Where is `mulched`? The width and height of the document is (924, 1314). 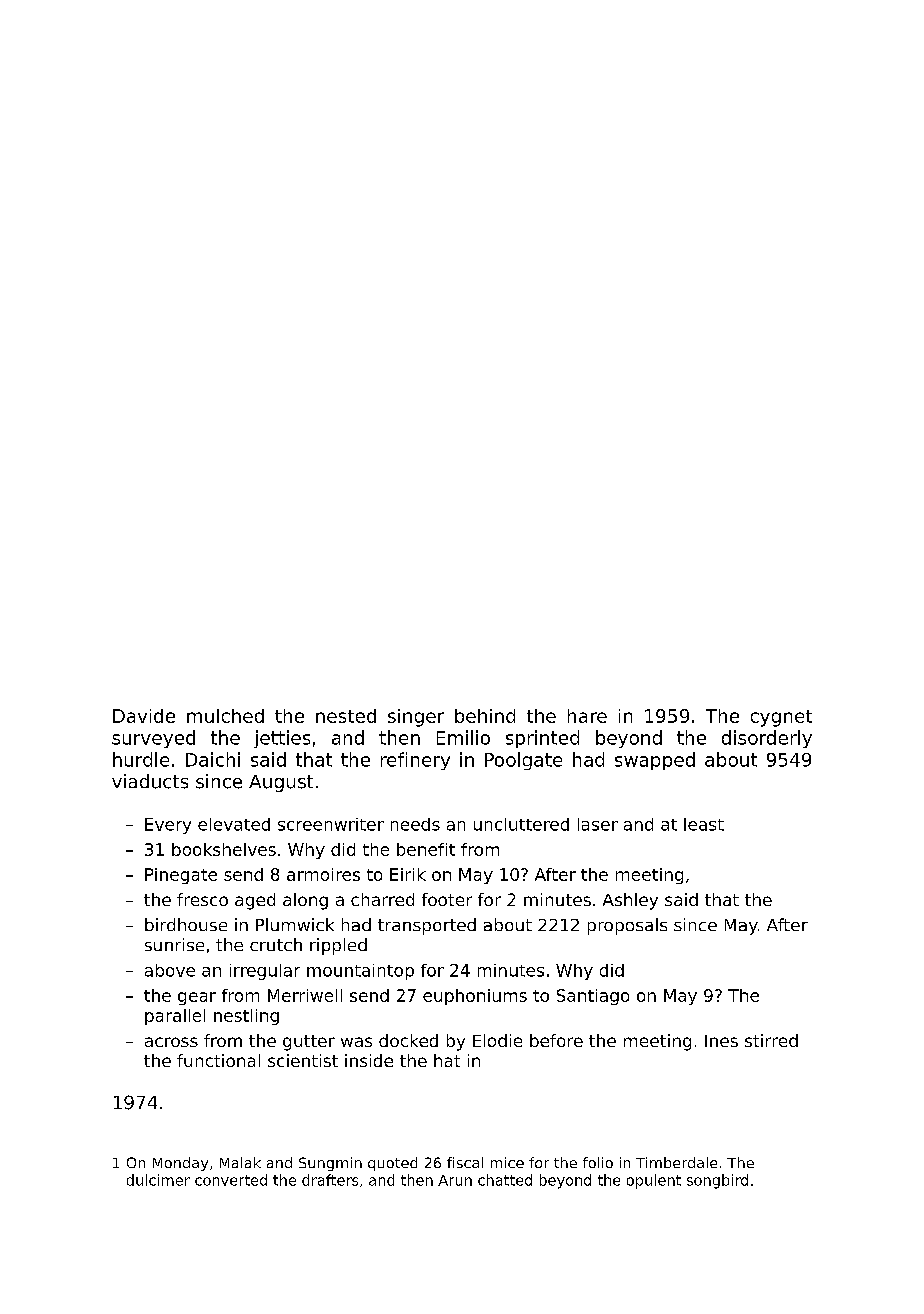 mulched is located at coordinates (225, 716).
